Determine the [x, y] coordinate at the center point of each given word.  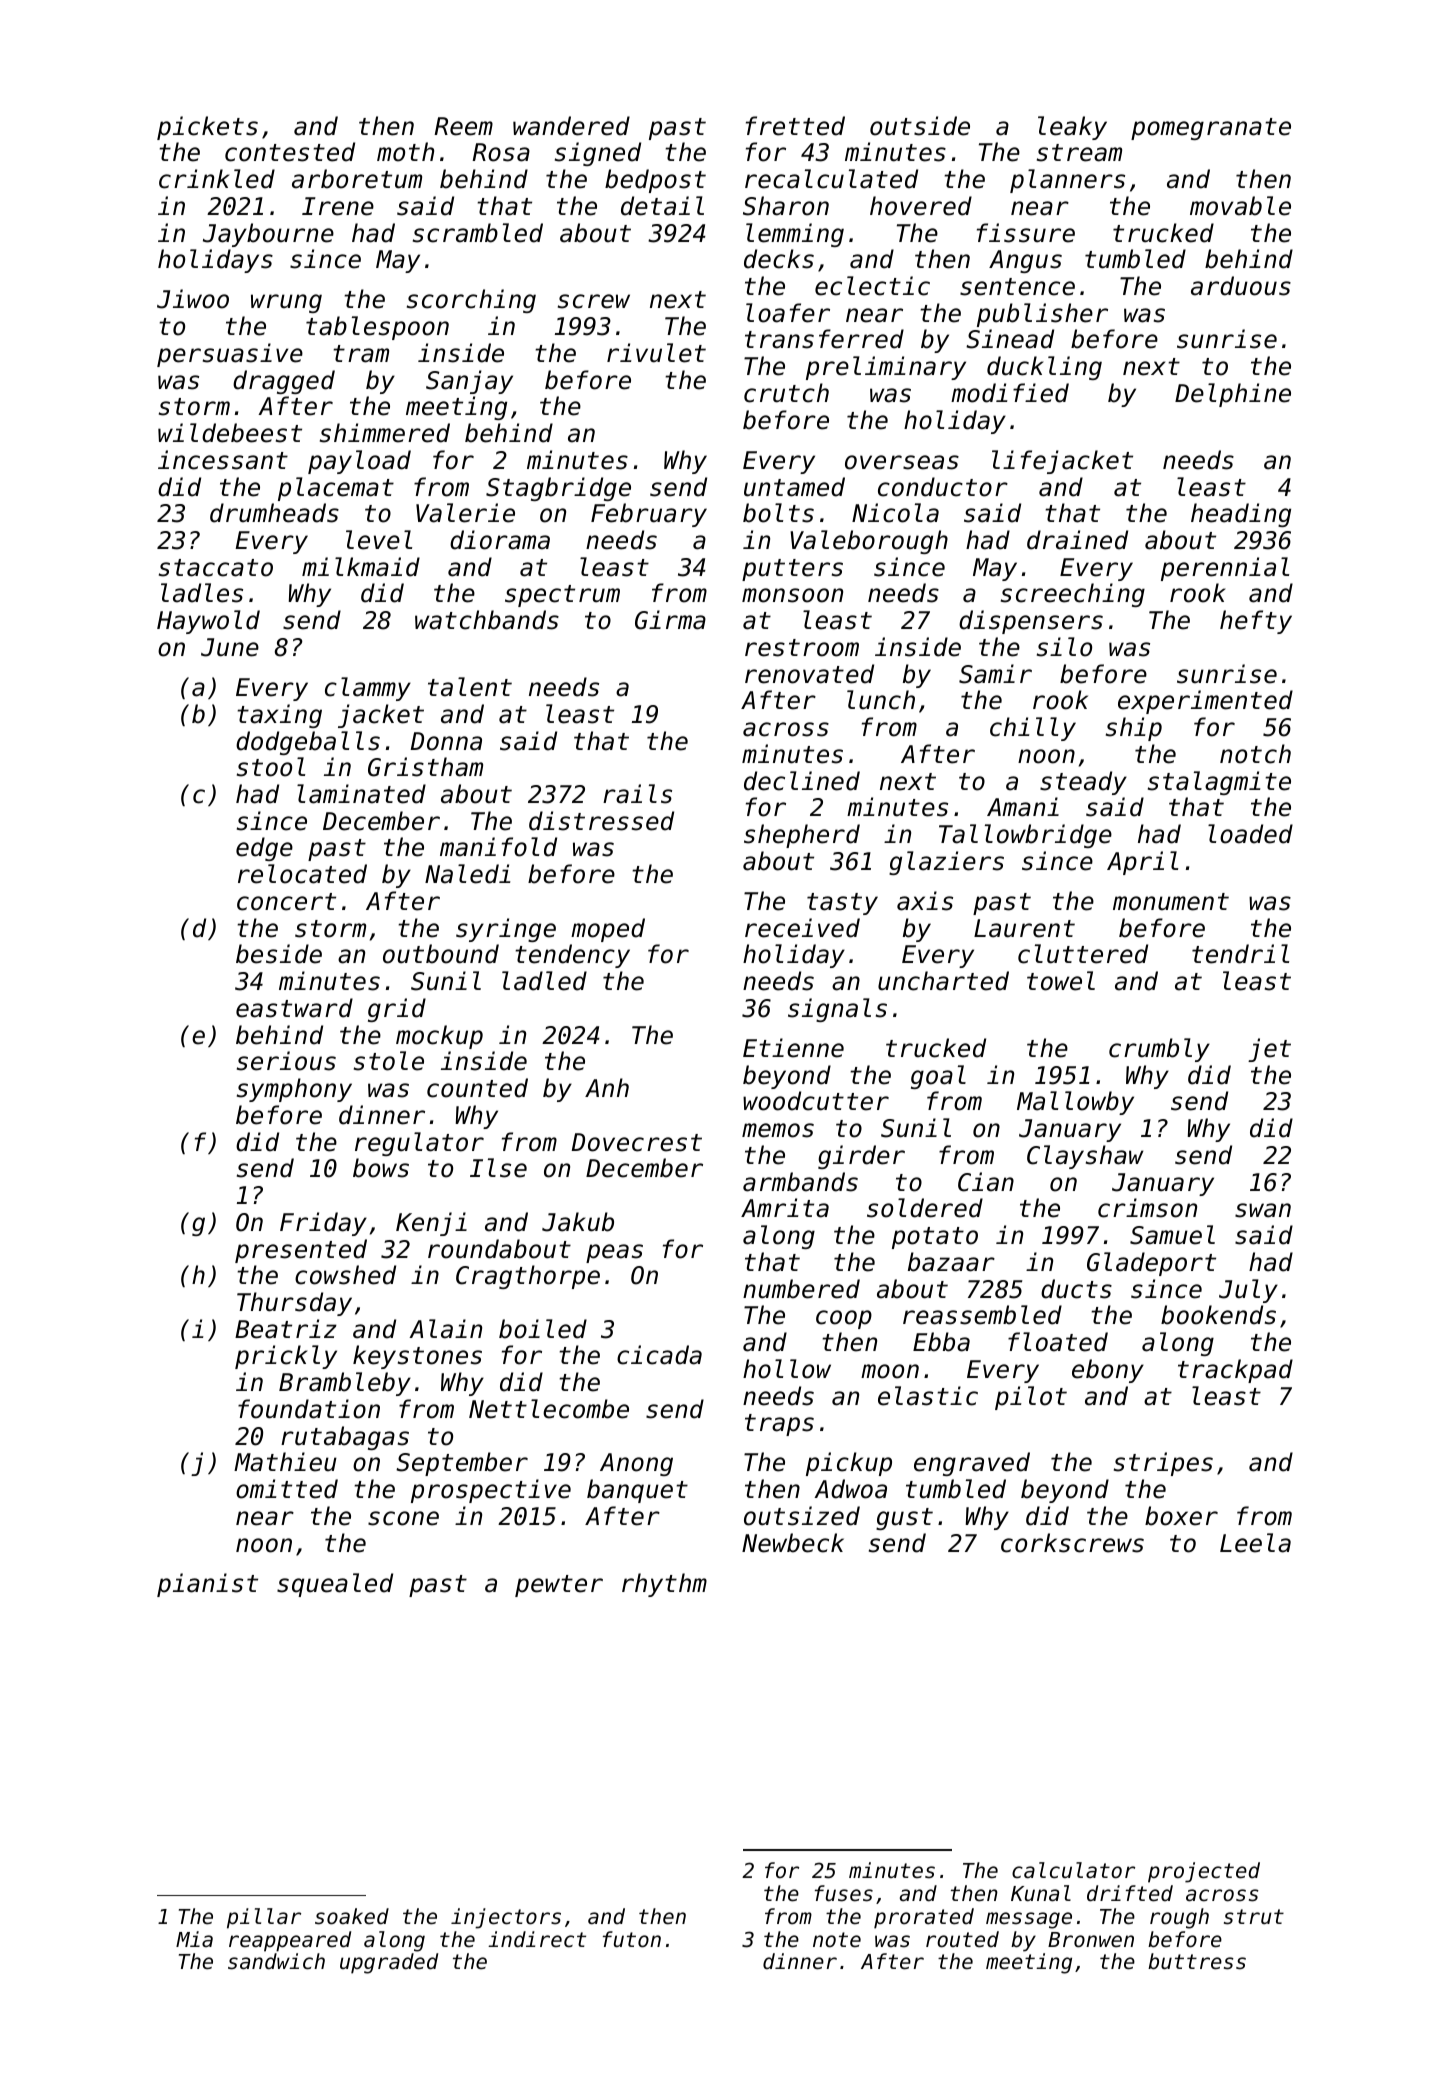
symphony [294, 1090]
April [1142, 863]
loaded [1250, 834]
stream [1079, 153]
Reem [463, 126]
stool [271, 767]
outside [920, 126]
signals [837, 1010]
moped [608, 930]
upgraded [389, 1963]
